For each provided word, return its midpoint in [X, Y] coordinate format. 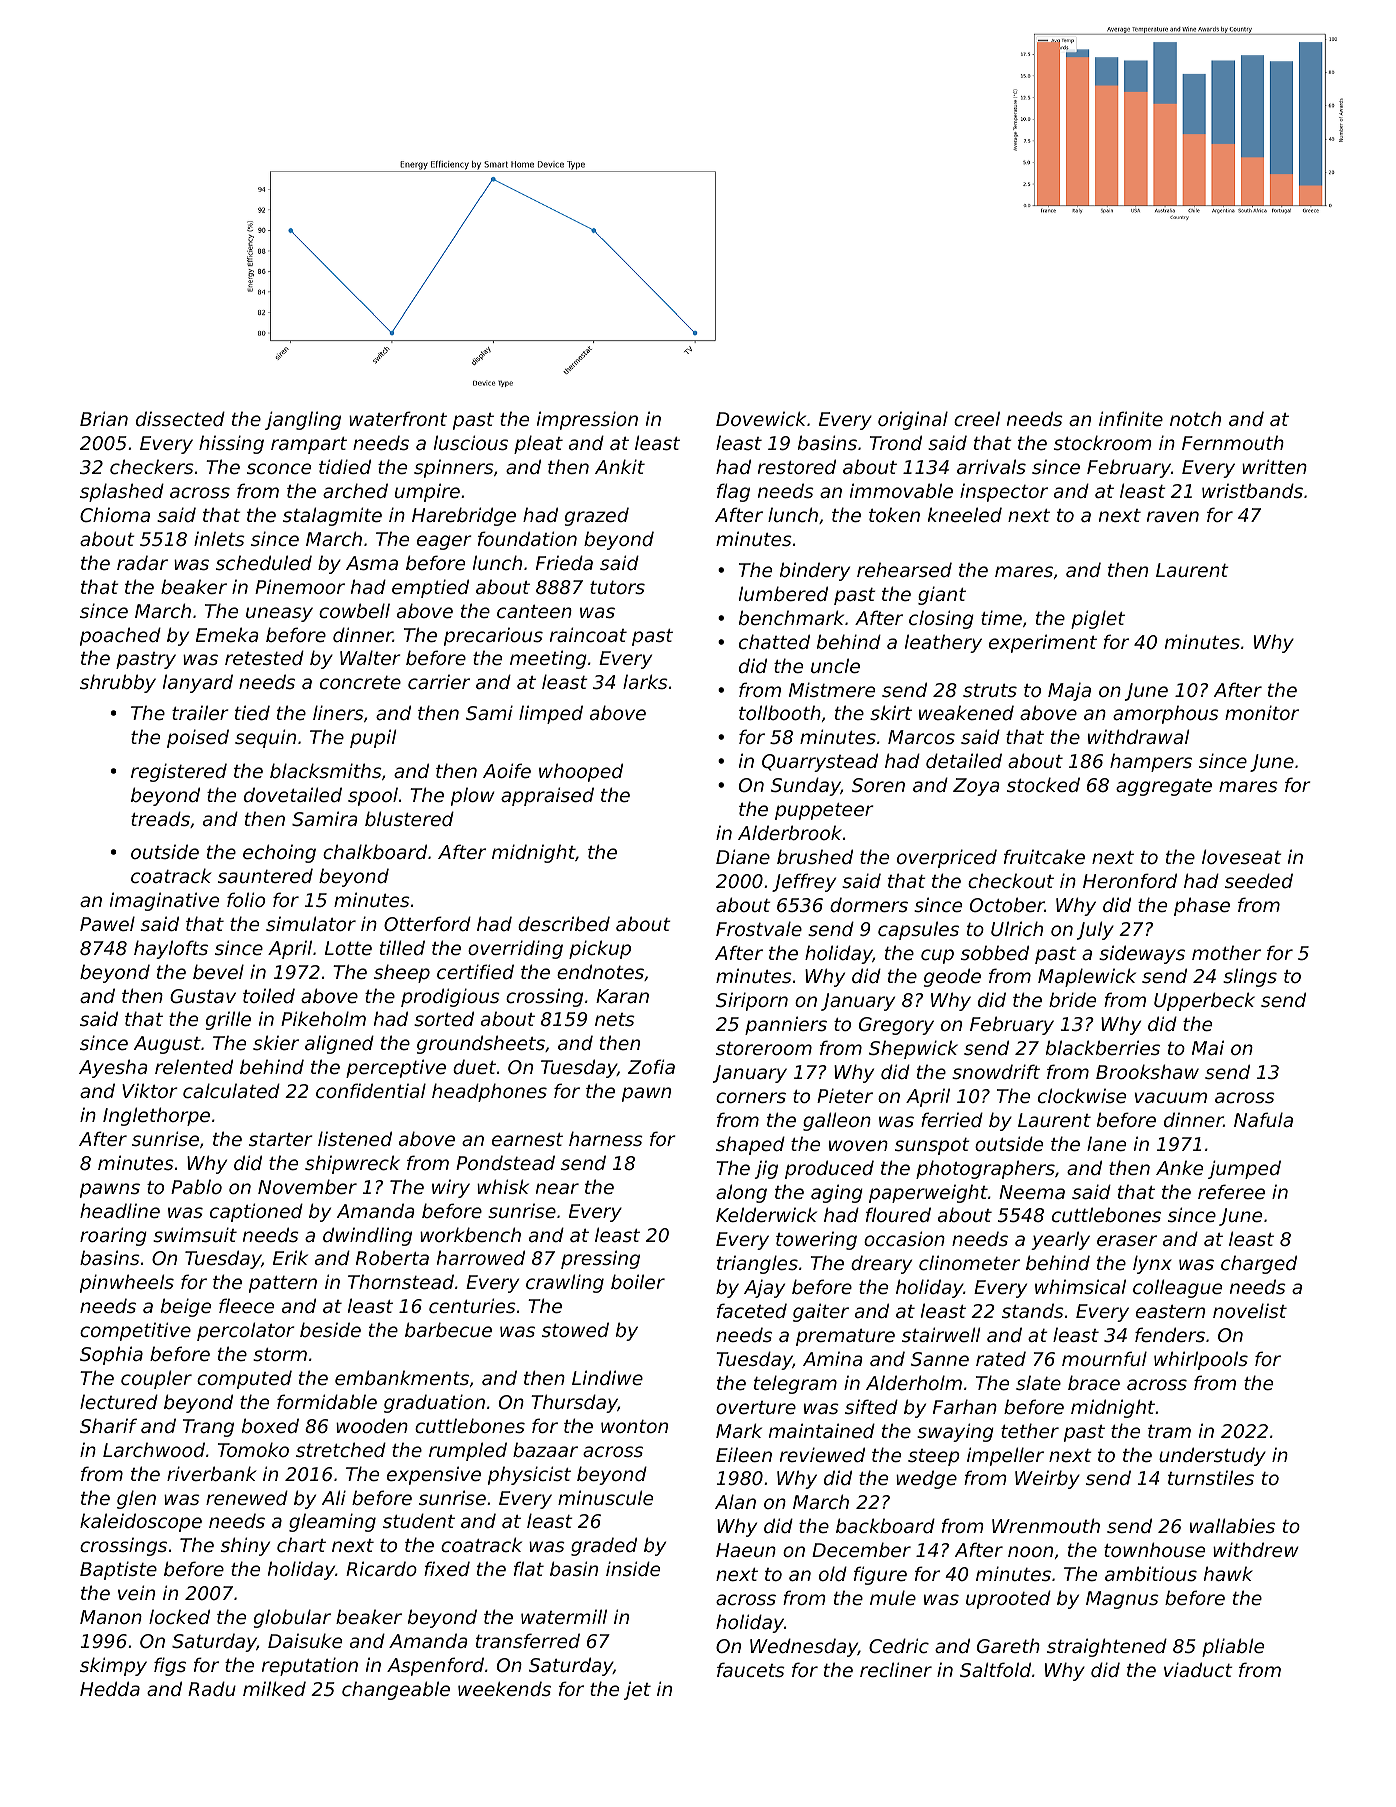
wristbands [1252, 490]
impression [587, 420]
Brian [104, 418]
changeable [396, 1690]
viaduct [1198, 1669]
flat [529, 1568]
